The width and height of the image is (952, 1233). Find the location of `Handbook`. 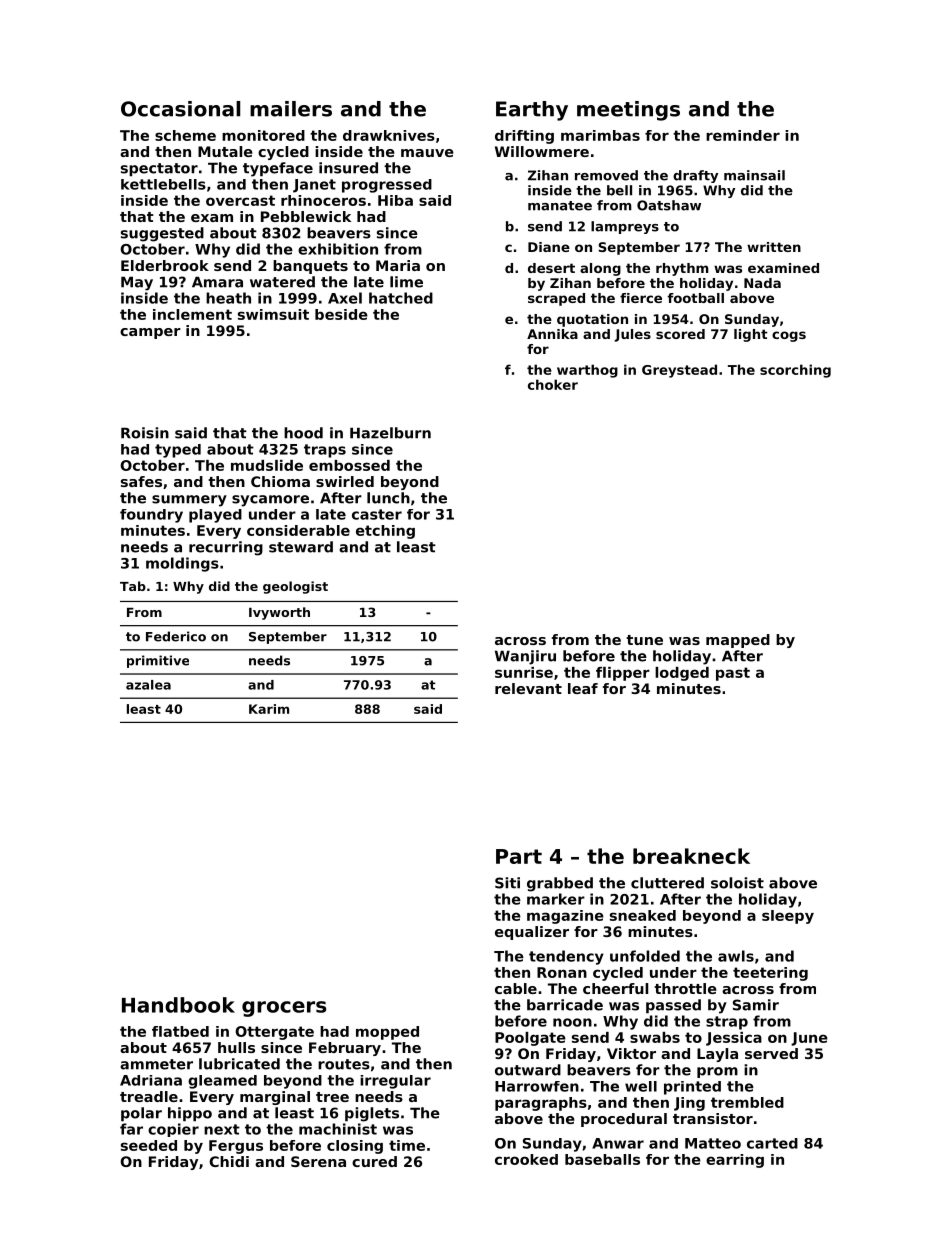

Handbook is located at coordinates (178, 1005).
